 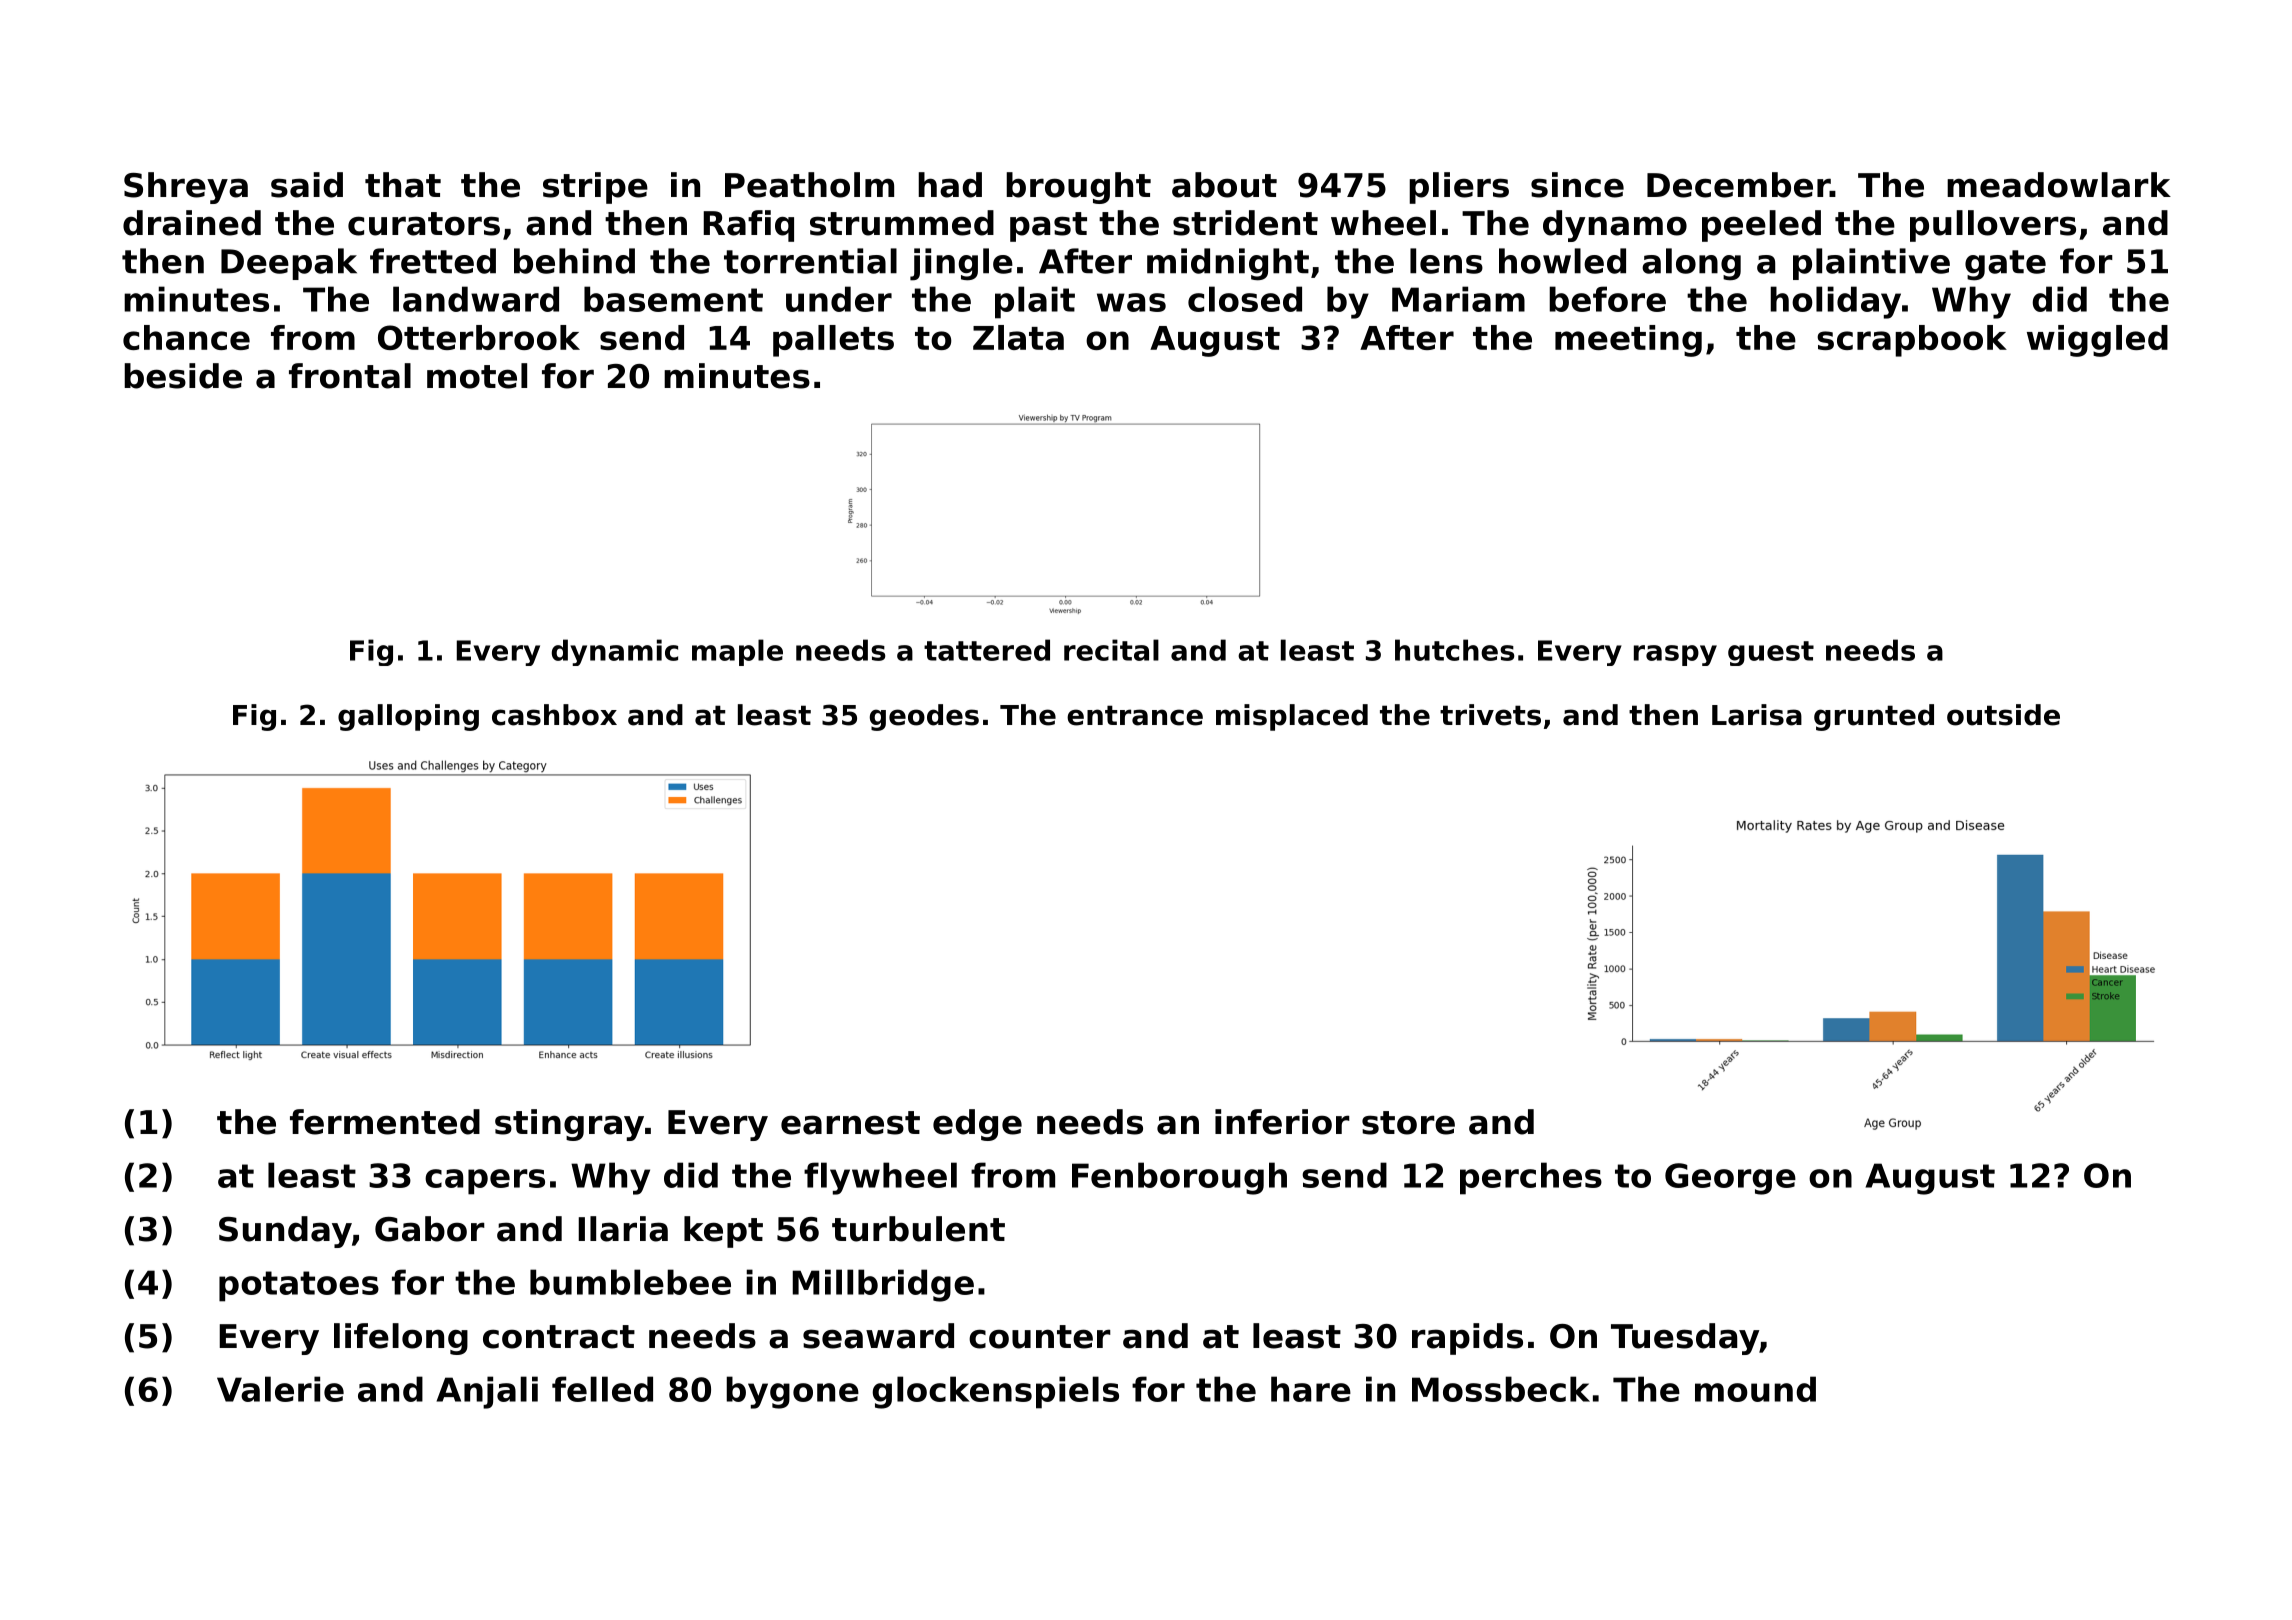 What do you see at coordinates (2003, 715) in the screenshot?
I see `outside` at bounding box center [2003, 715].
